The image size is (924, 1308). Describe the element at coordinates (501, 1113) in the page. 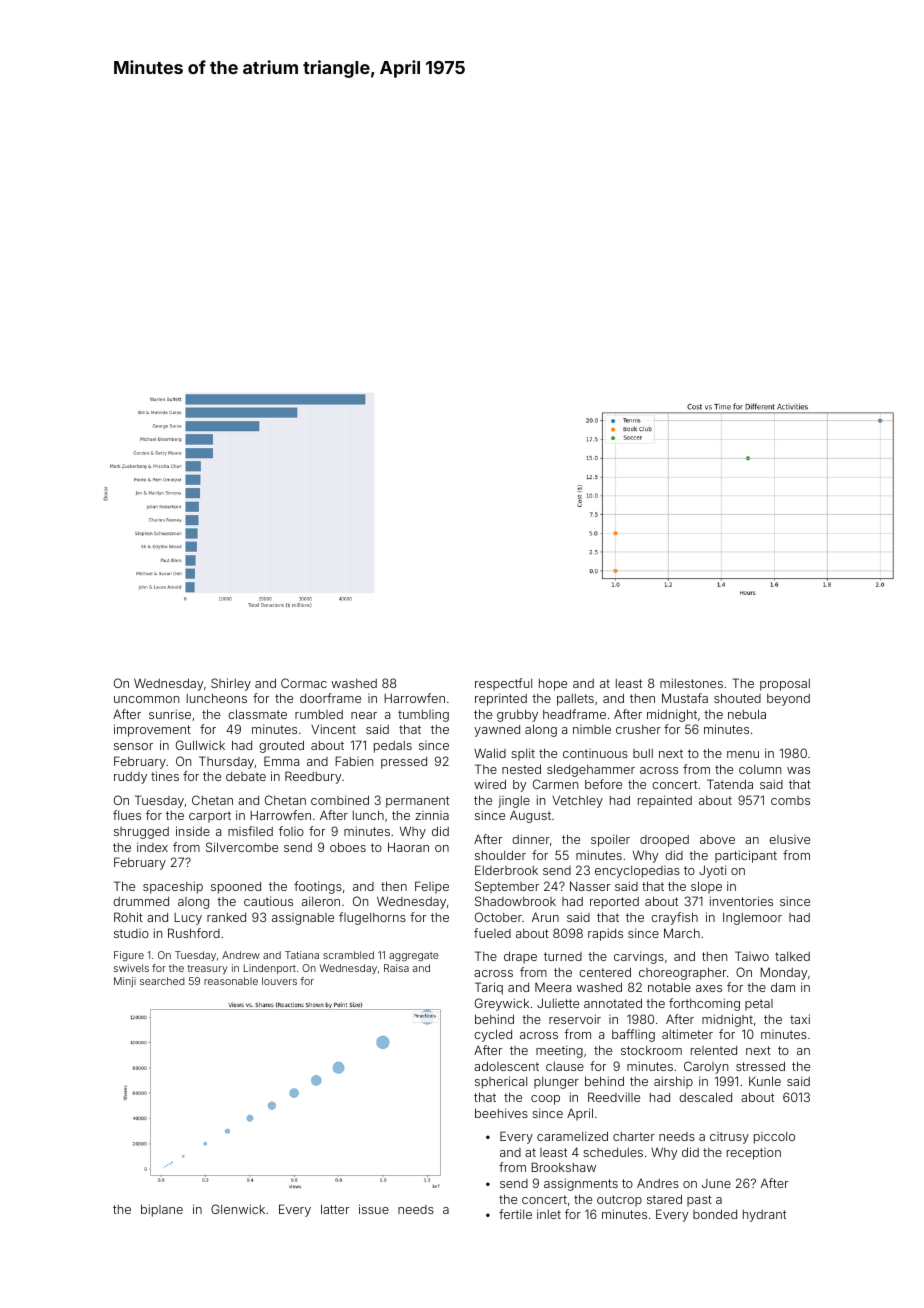

I see `beehives` at that location.
